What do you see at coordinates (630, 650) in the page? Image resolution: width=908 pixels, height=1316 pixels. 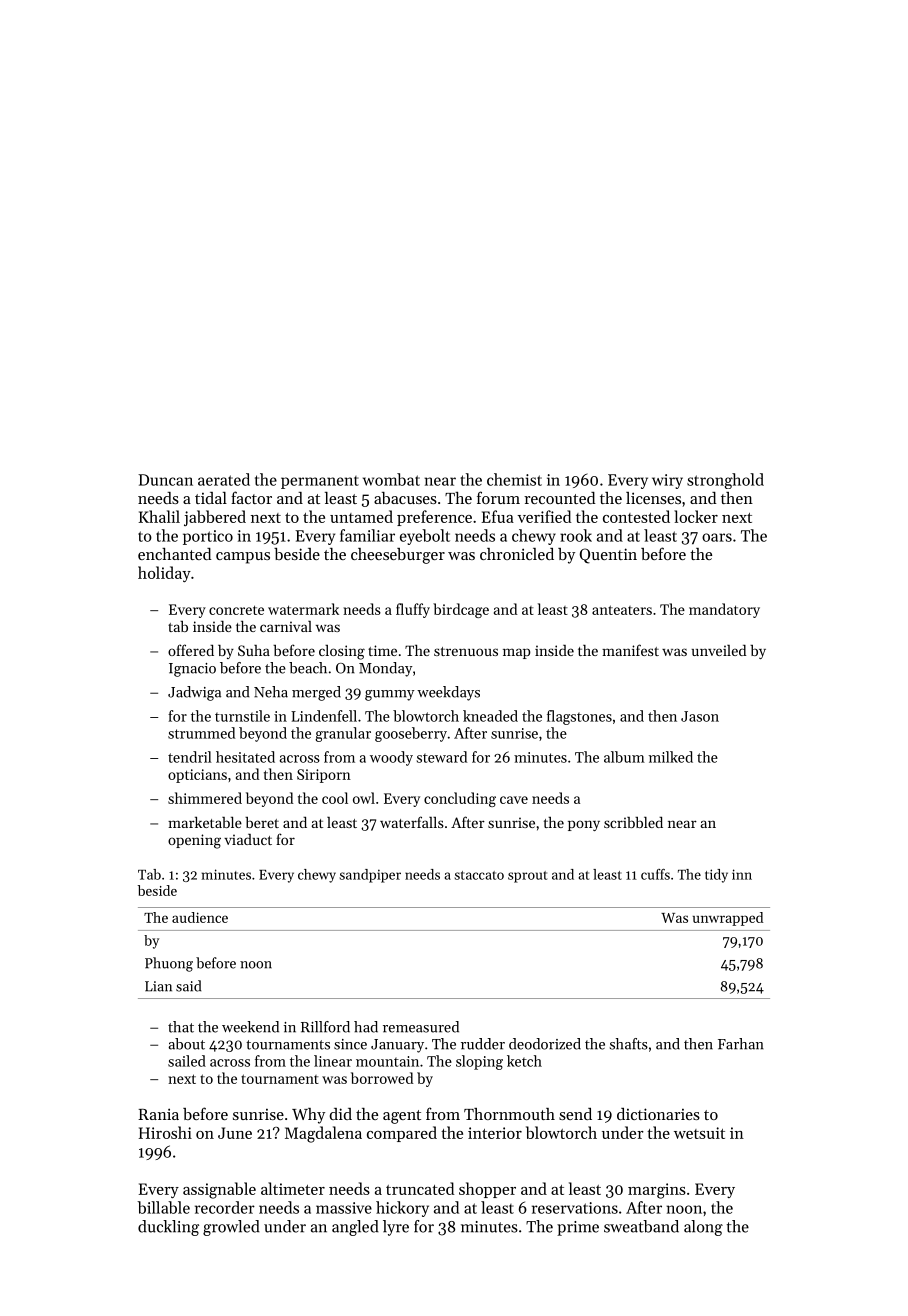 I see `manifest` at bounding box center [630, 650].
